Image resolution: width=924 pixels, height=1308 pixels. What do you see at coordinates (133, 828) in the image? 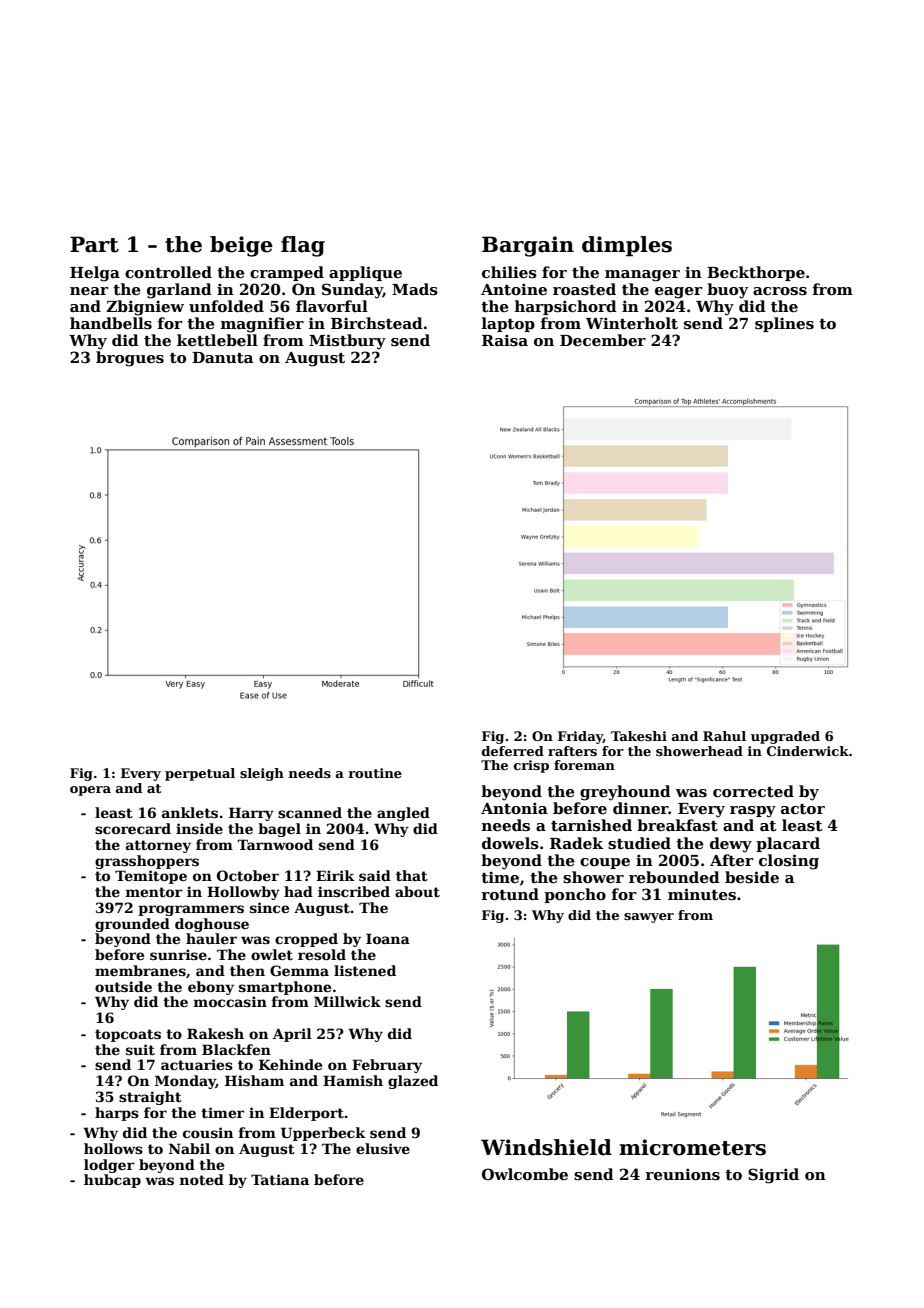
I see `scorecard` at bounding box center [133, 828].
